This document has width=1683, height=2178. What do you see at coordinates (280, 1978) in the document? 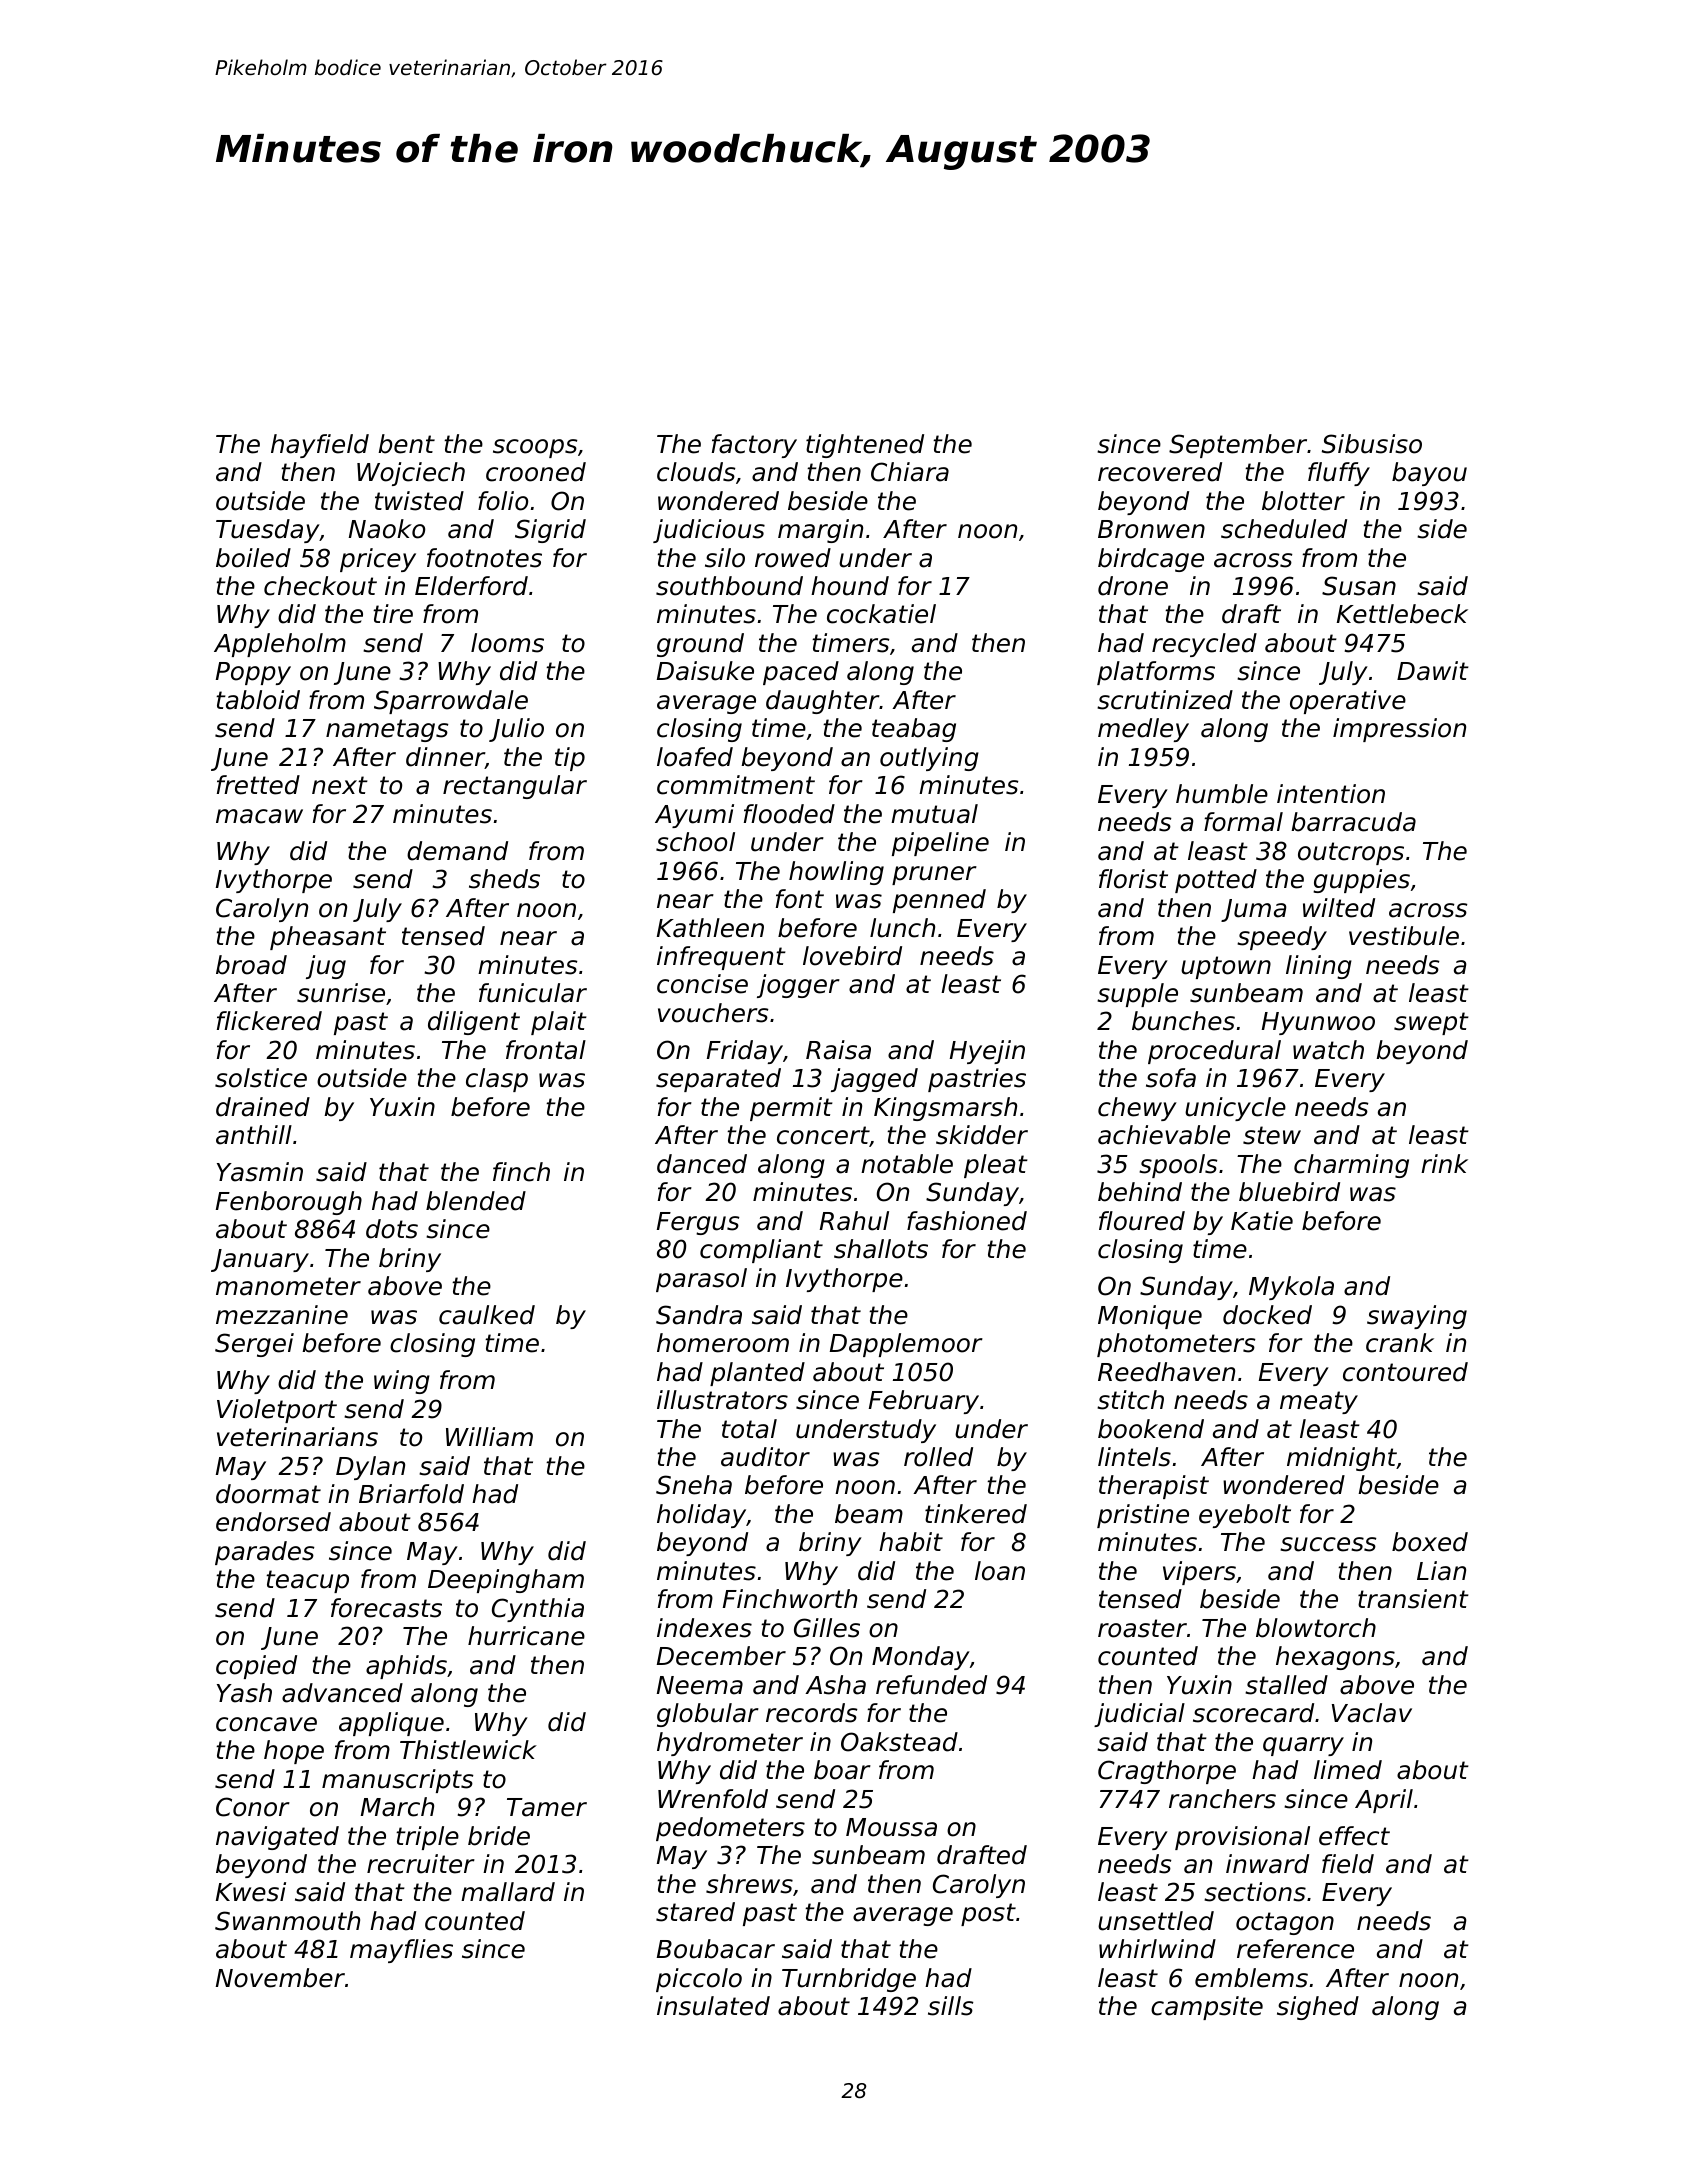
I see `November` at bounding box center [280, 1978].
